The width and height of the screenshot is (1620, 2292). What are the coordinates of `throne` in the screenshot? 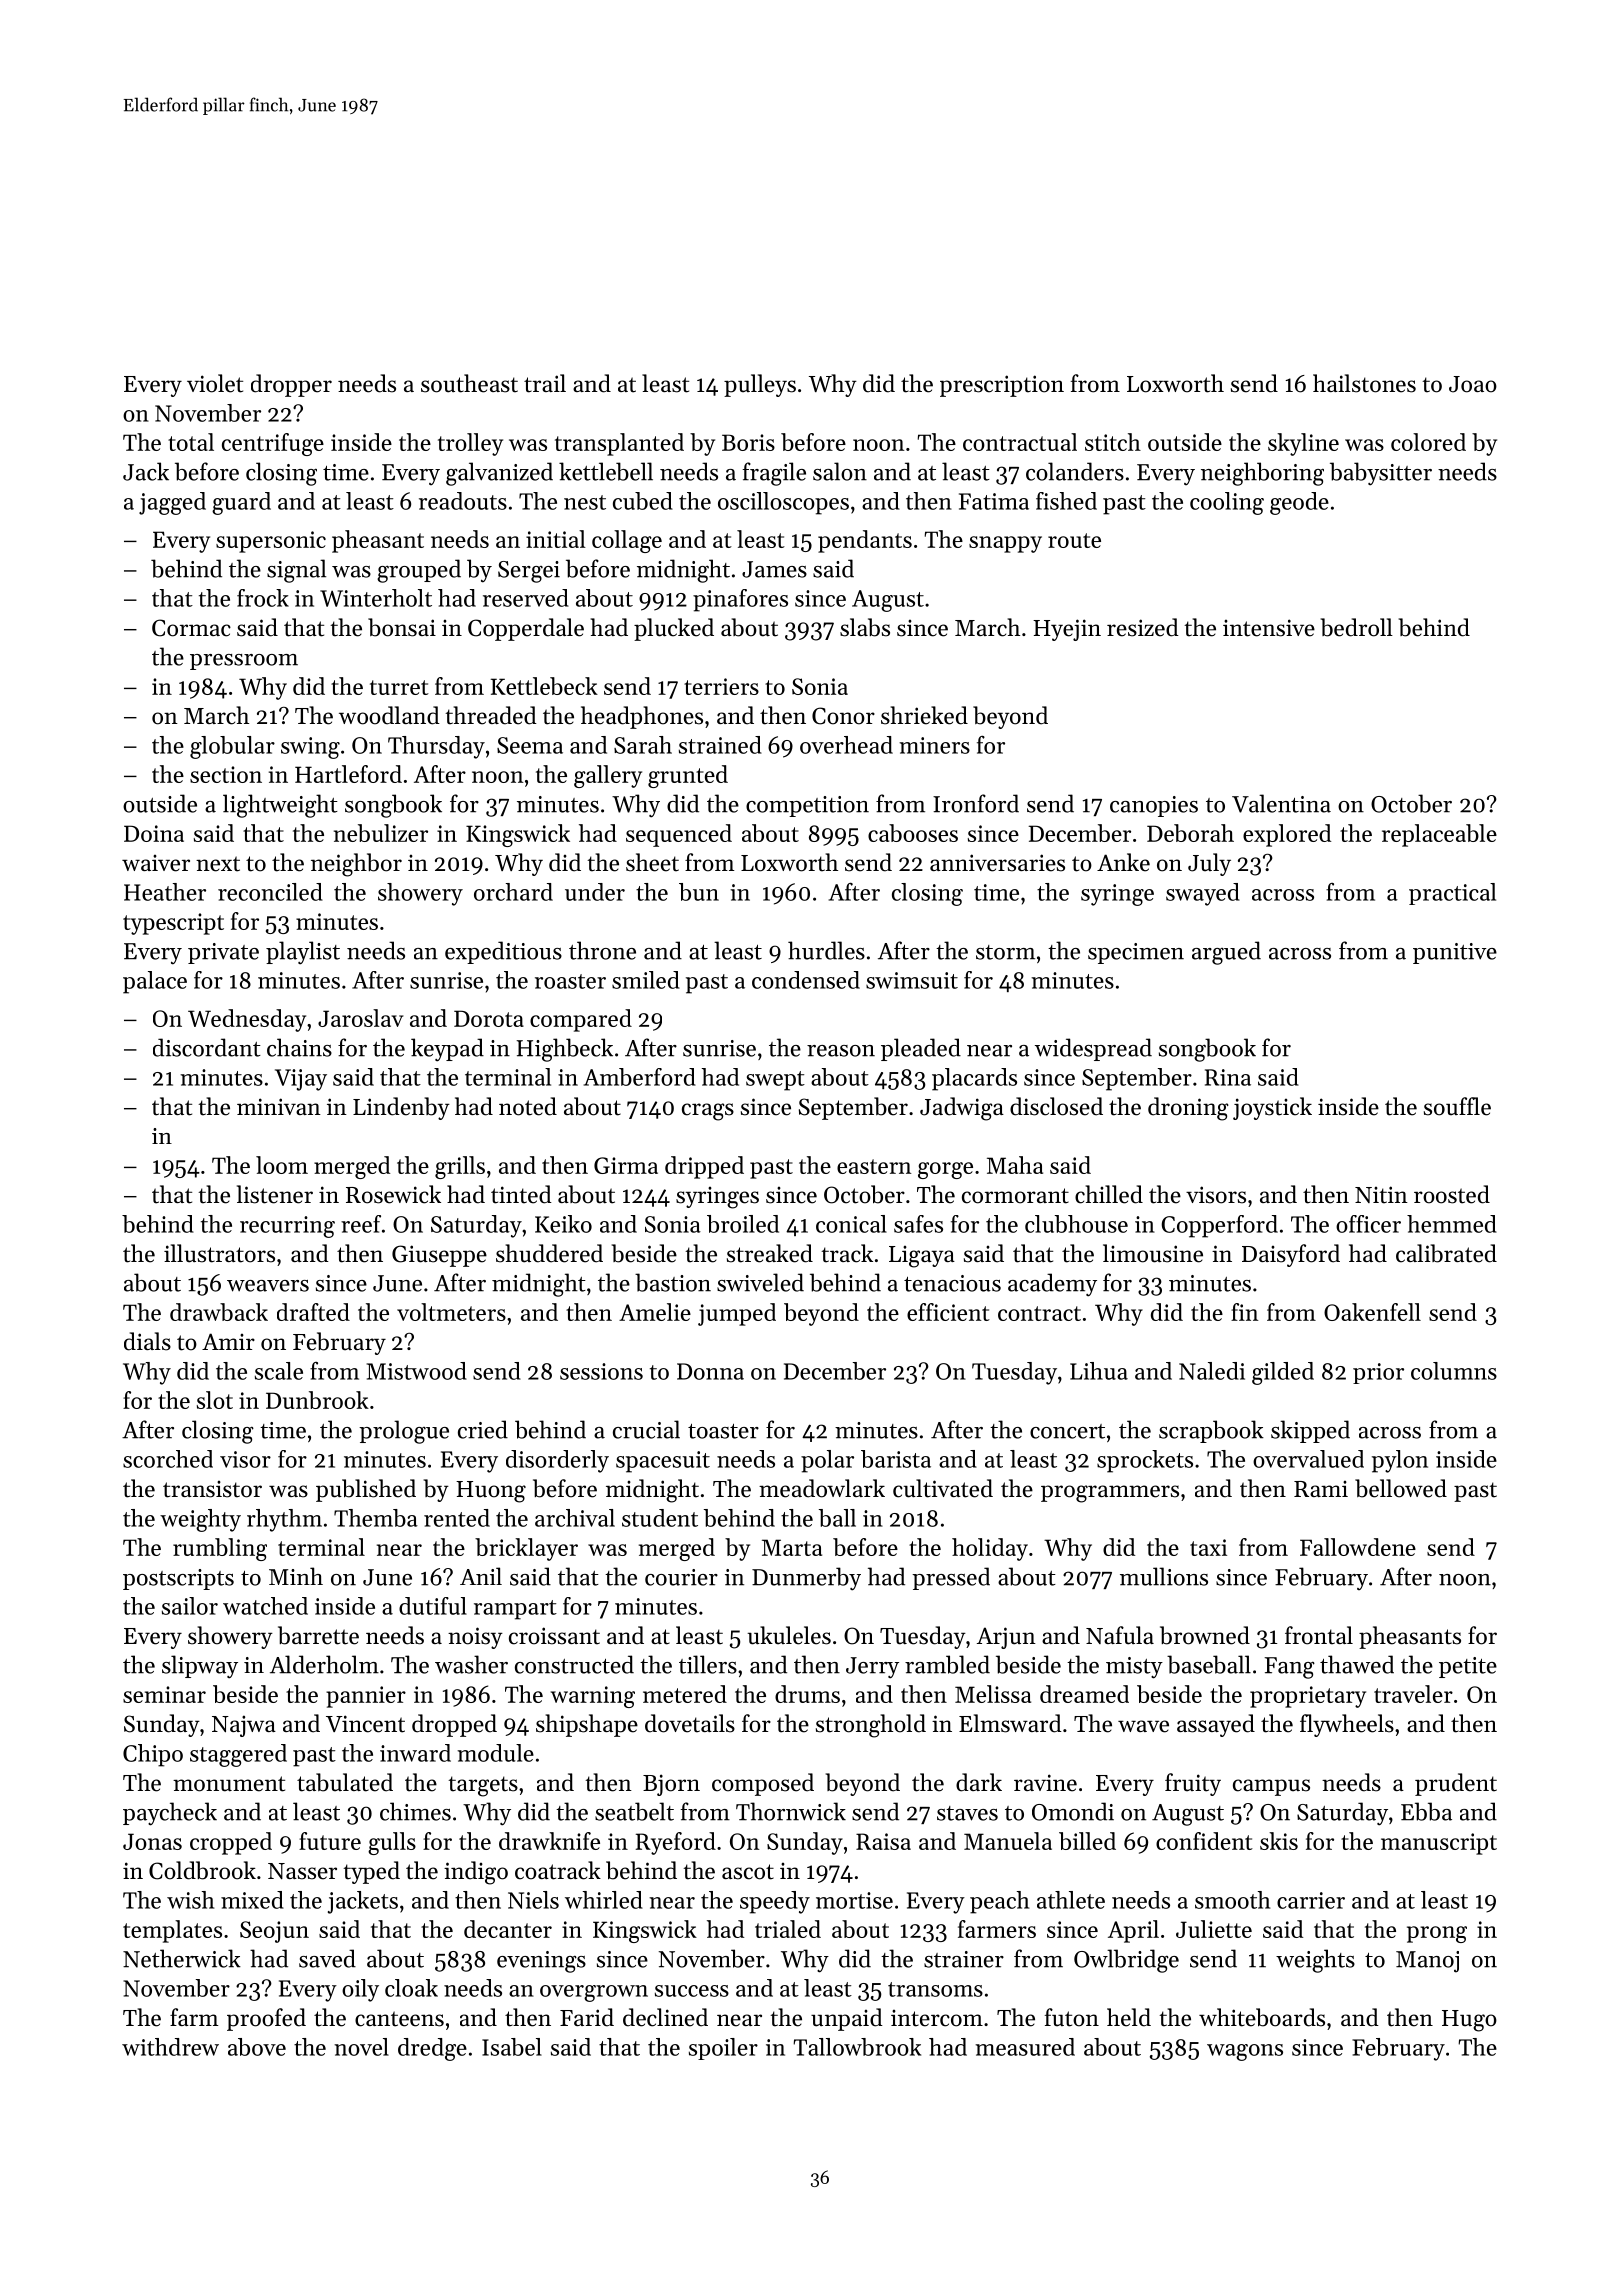 It's located at (602, 950).
